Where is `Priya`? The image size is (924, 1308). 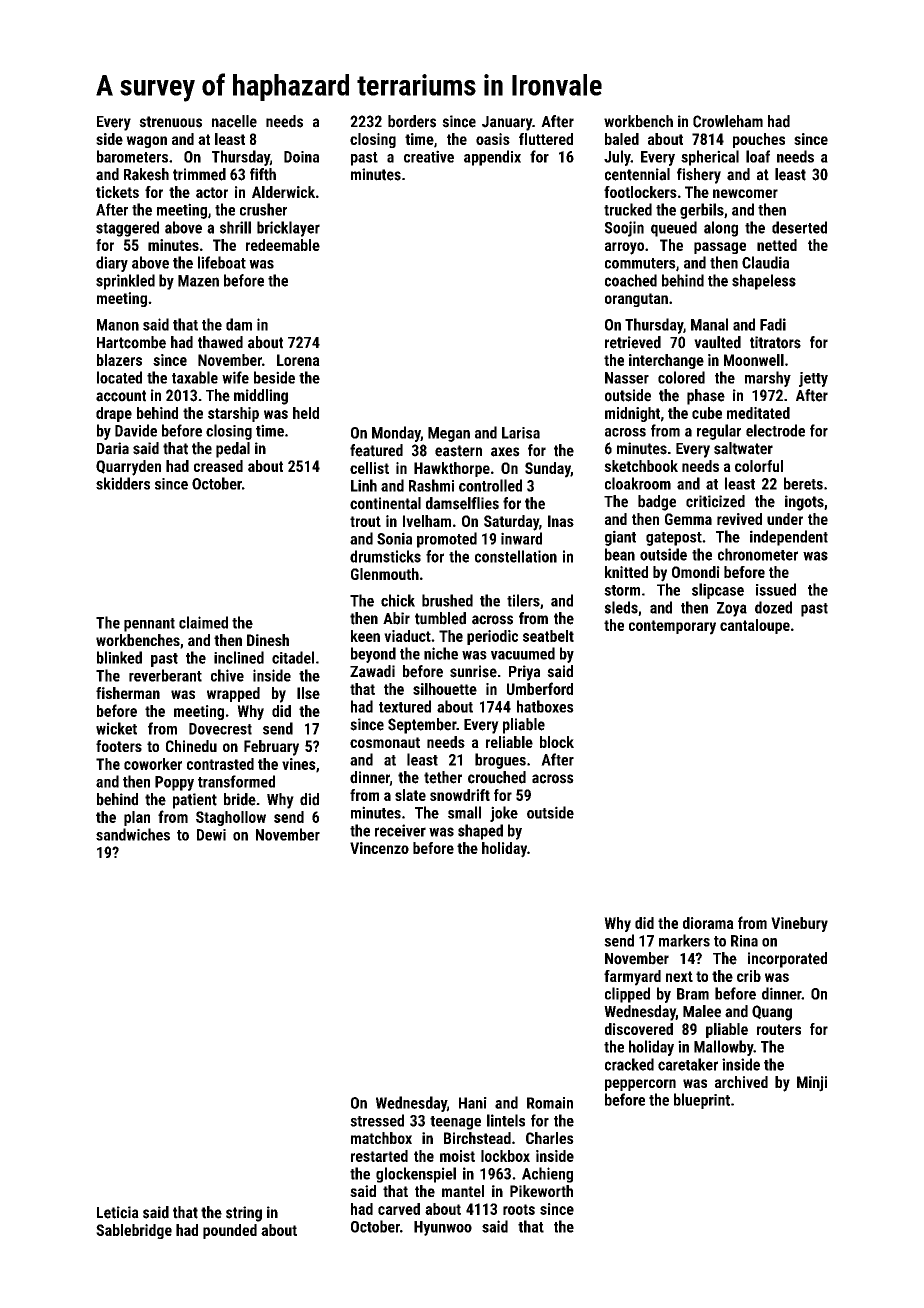
Priya is located at coordinates (524, 673).
